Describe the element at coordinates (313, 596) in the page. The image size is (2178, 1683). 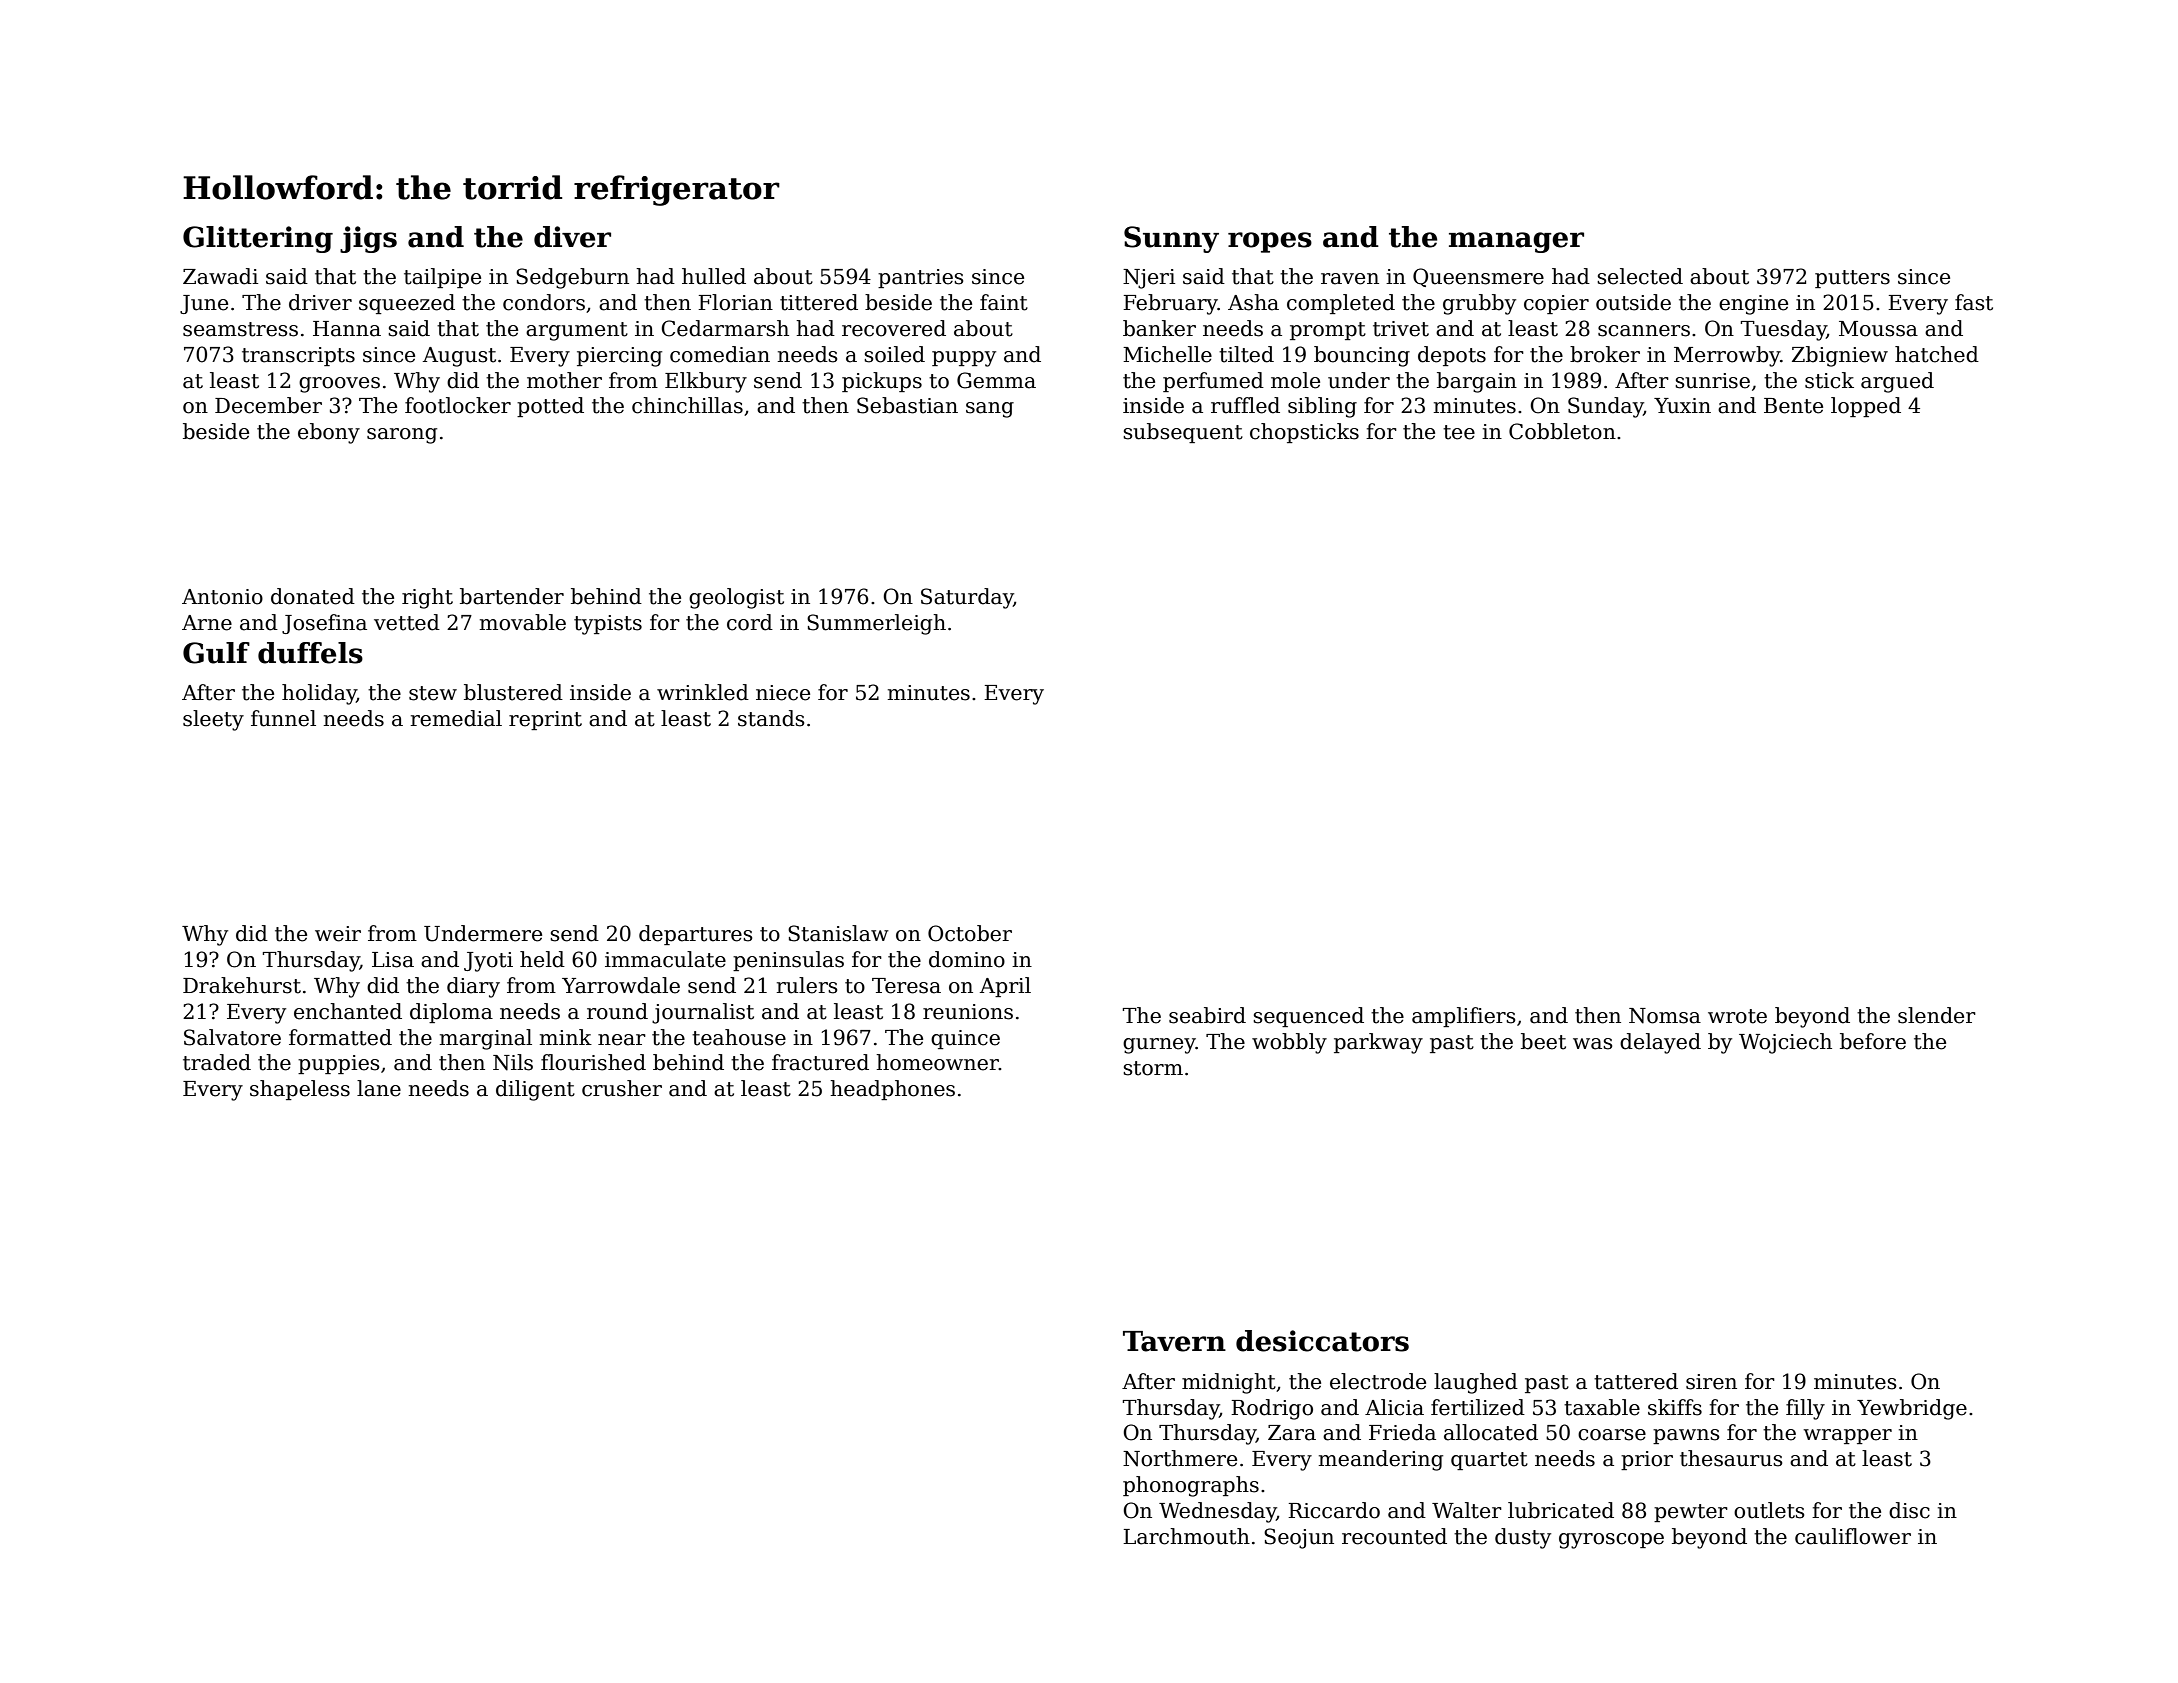
I see `donated` at that location.
